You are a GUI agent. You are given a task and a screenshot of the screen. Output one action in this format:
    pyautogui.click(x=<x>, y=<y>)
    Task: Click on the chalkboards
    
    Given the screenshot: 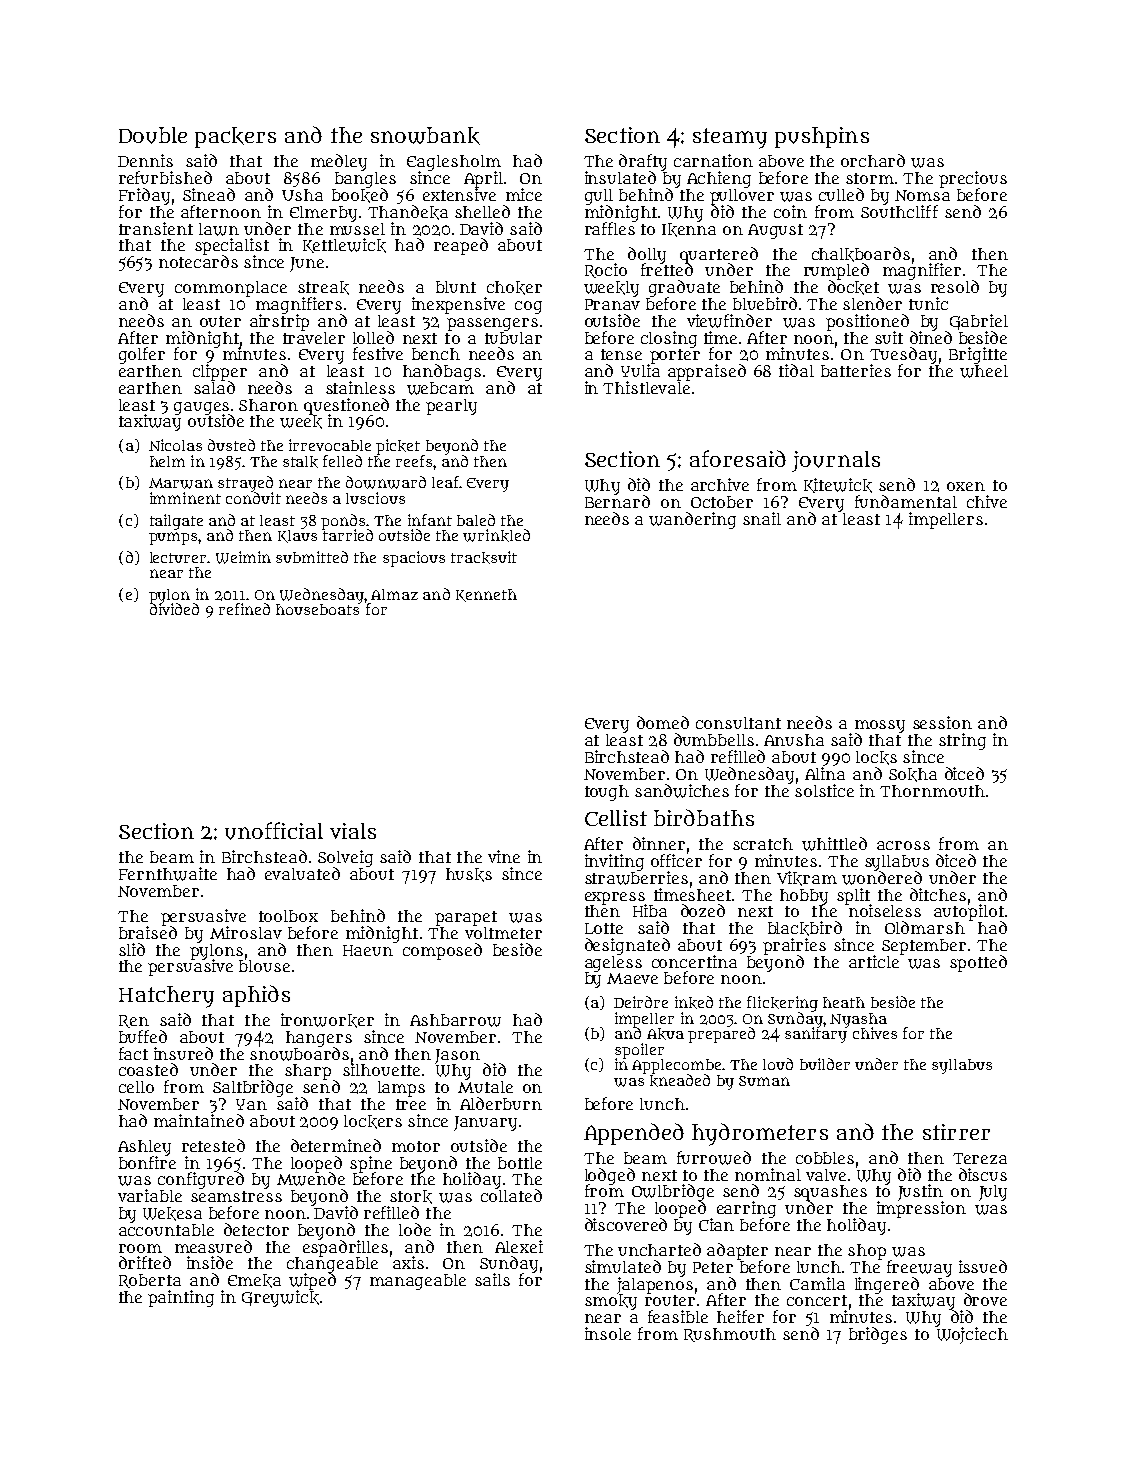 What is the action you would take?
    pyautogui.click(x=861, y=254)
